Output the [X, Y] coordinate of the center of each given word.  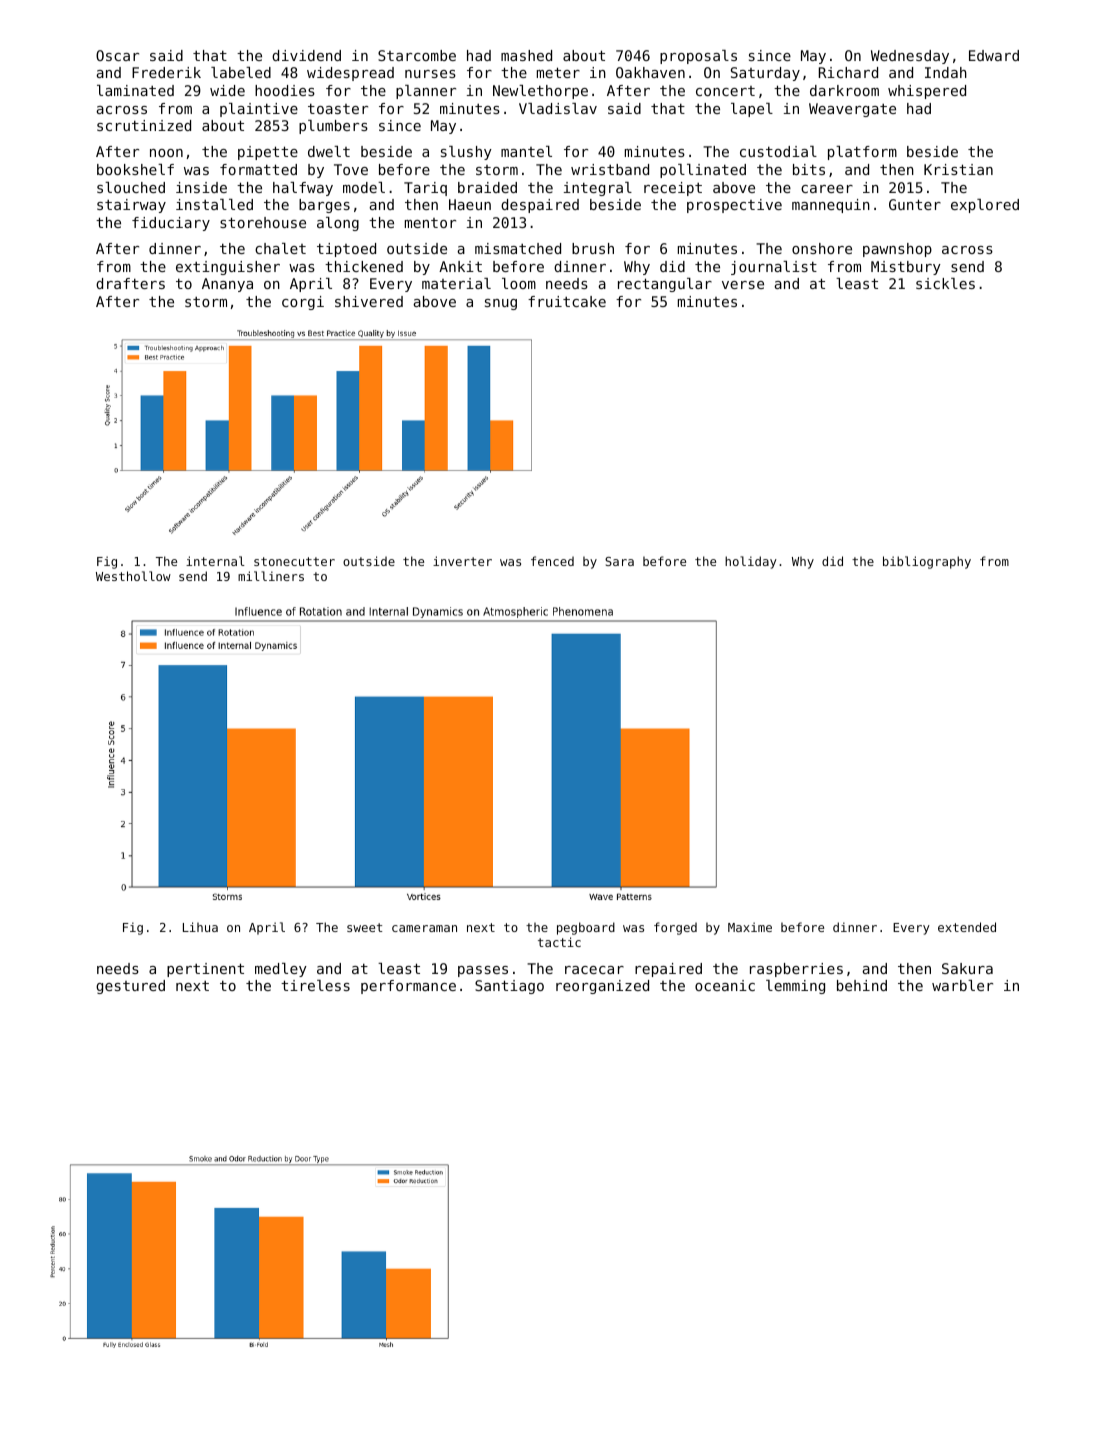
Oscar [117, 55]
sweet [364, 927]
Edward [994, 55]
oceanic [725, 985]
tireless [315, 985]
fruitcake [567, 301]
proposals [698, 57]
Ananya [227, 285]
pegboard [586, 928]
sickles [945, 283]
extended [967, 927]
